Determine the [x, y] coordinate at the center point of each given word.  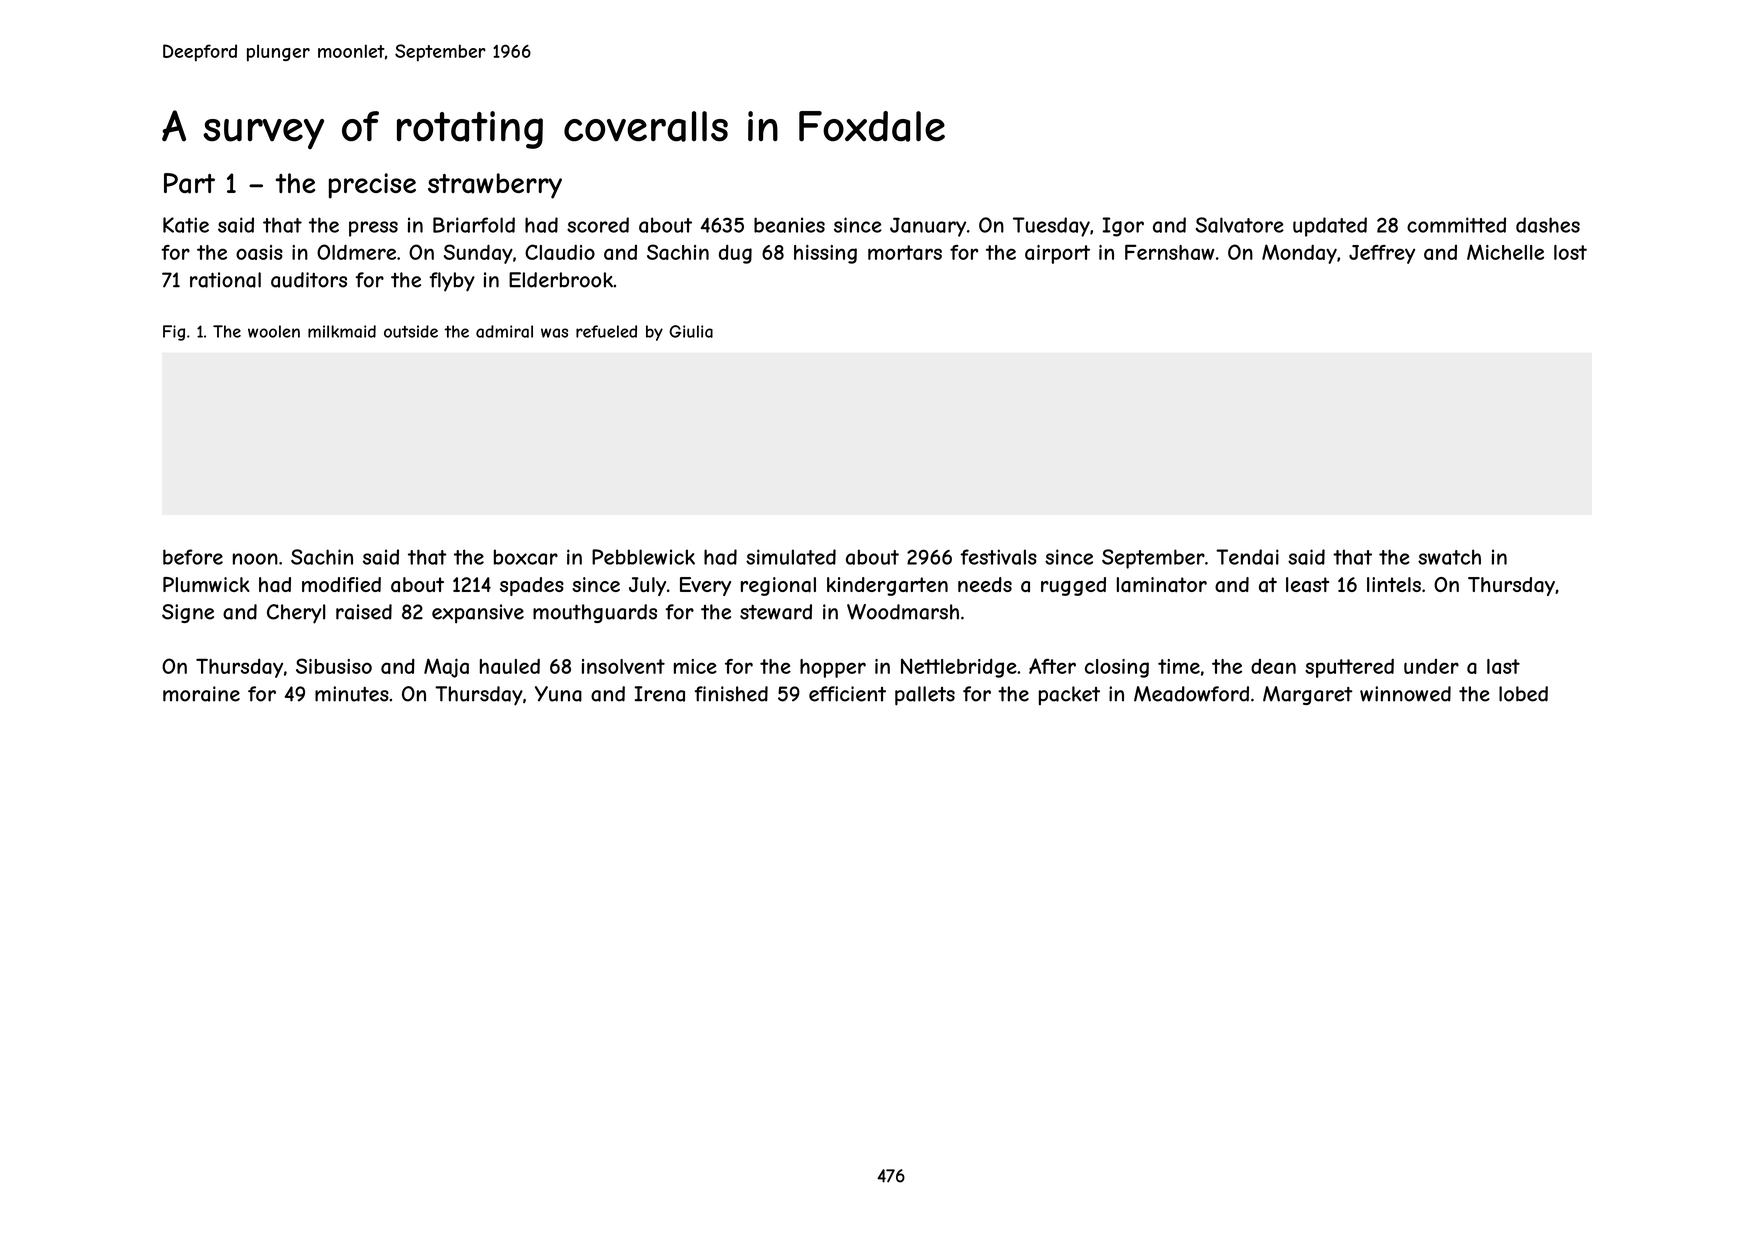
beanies [789, 225]
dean [1273, 666]
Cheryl [296, 614]
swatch [1449, 557]
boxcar [526, 557]
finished [731, 694]
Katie [186, 225]
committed [1456, 225]
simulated [791, 557]
